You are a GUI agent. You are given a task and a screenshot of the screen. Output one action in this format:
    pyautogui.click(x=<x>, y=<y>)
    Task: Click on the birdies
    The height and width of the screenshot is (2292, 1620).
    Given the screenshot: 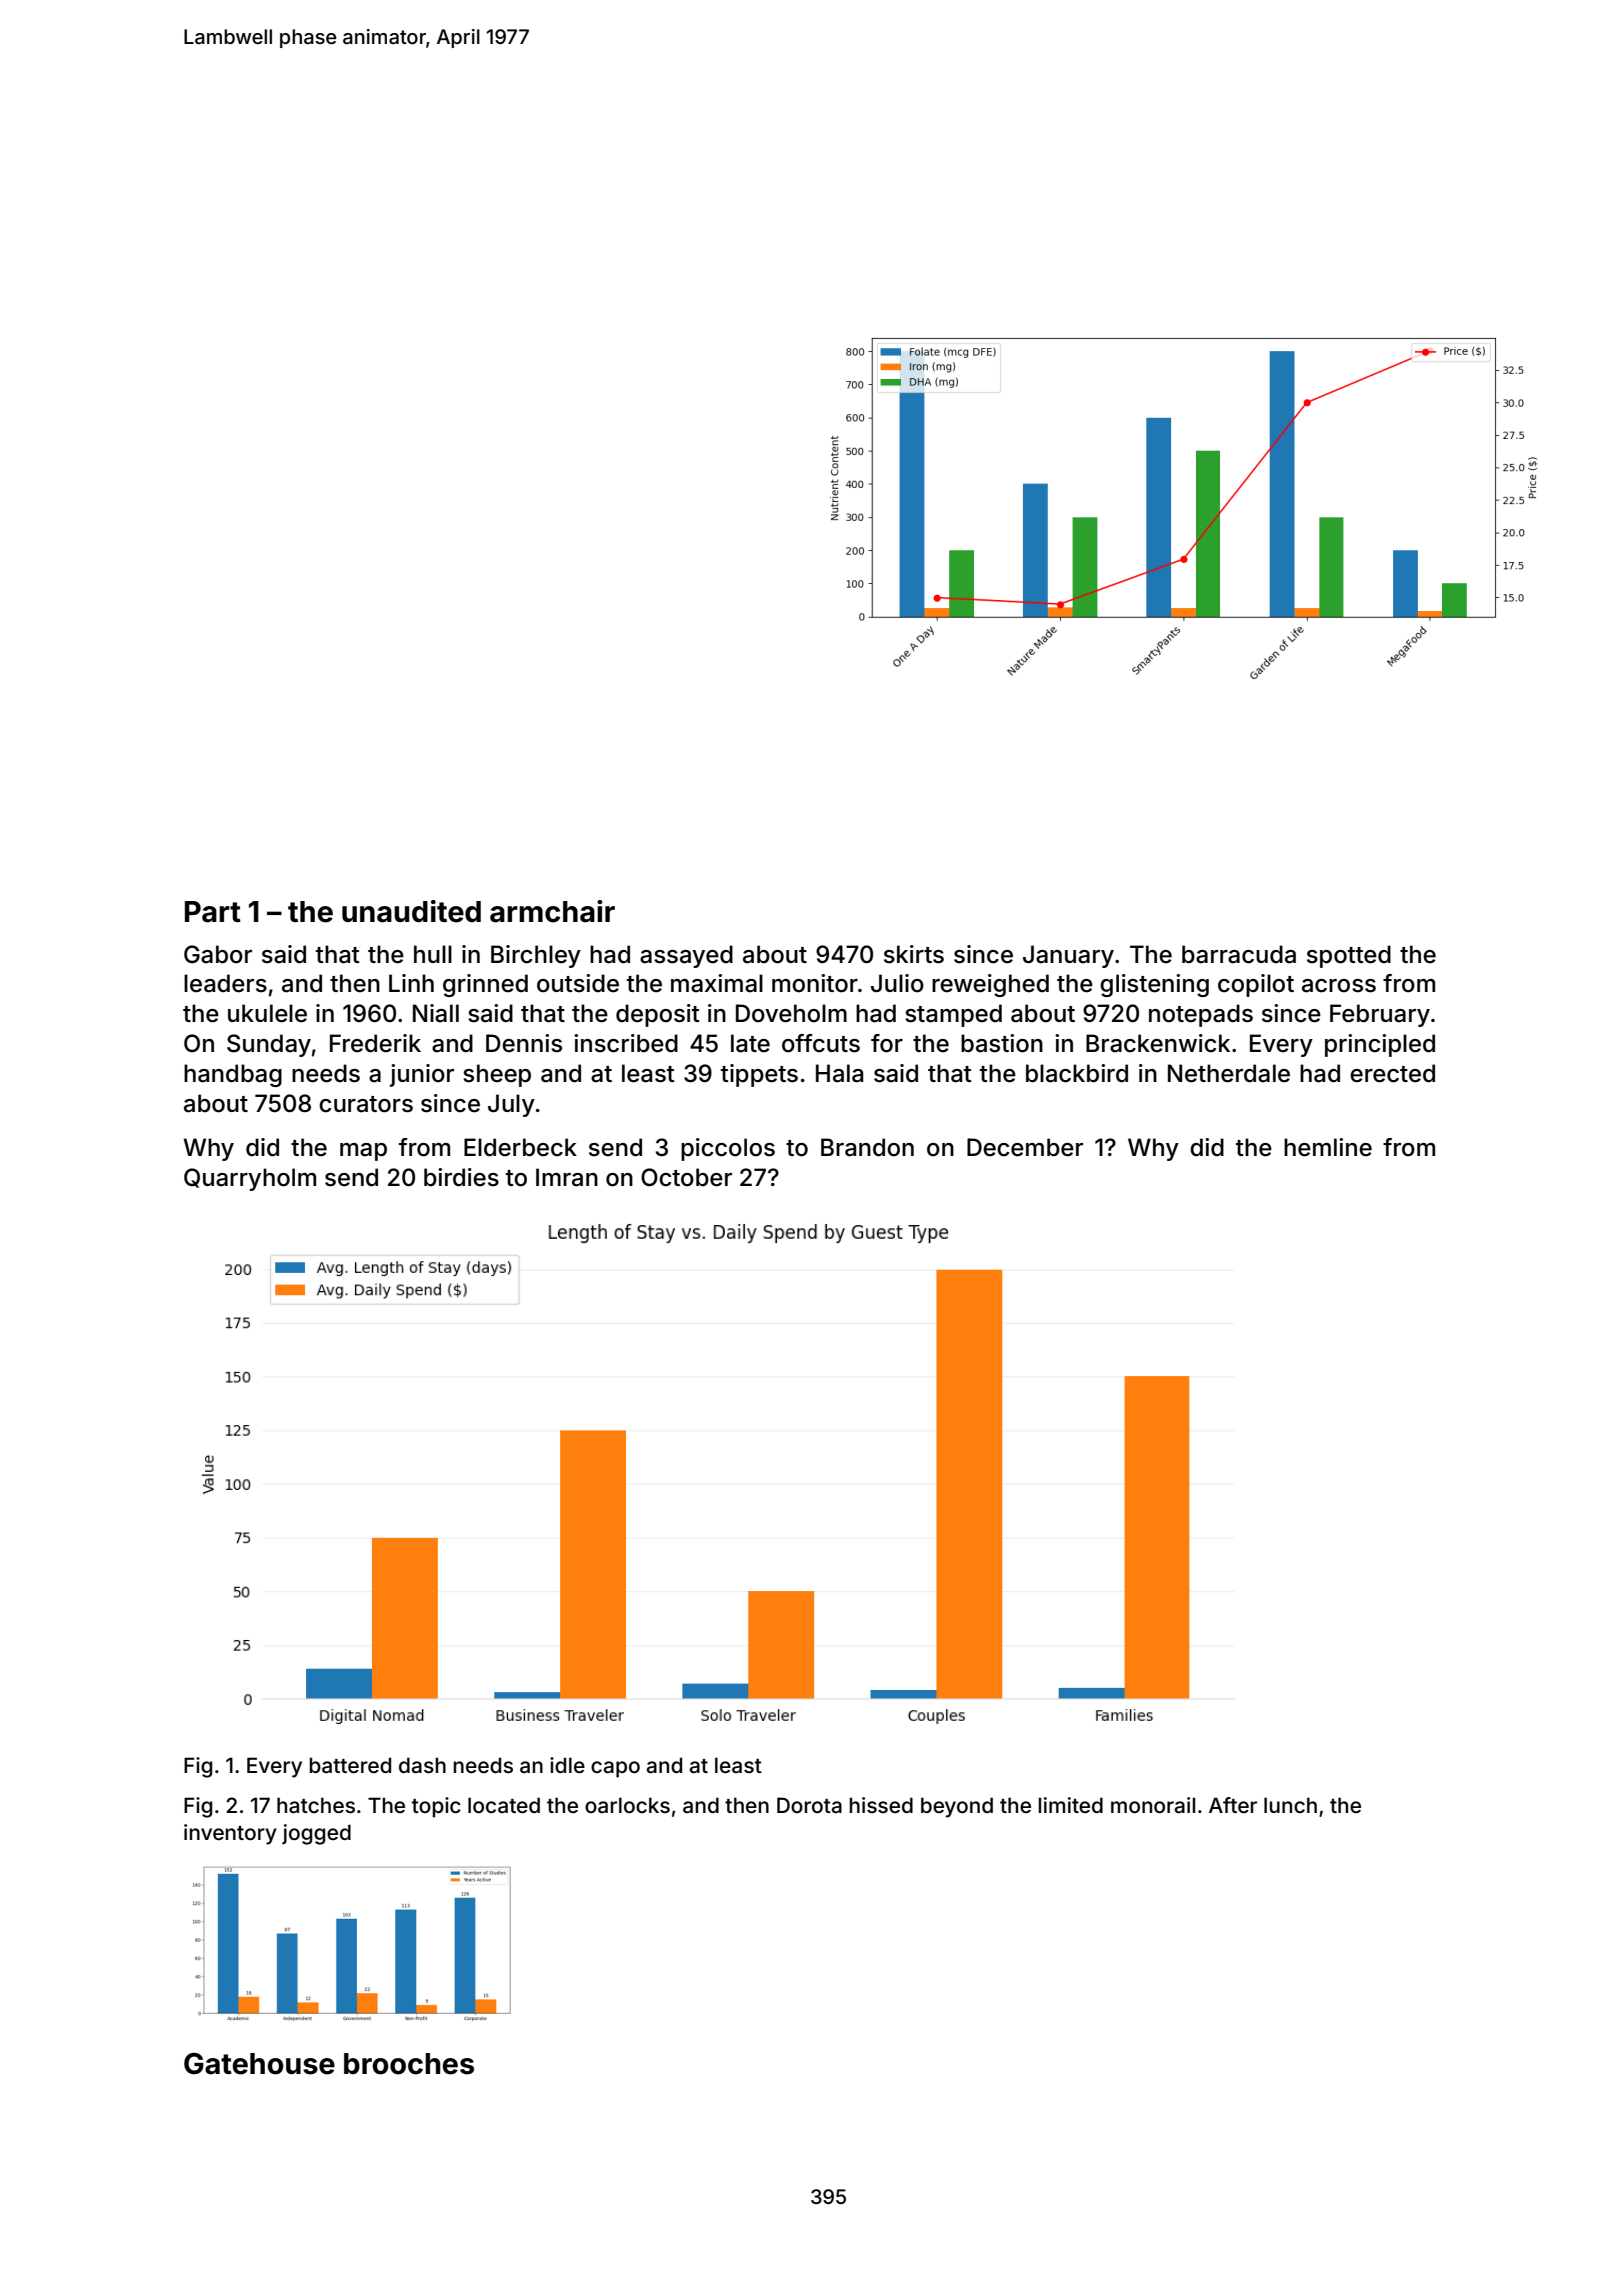 What is the action you would take?
    pyautogui.click(x=461, y=1177)
